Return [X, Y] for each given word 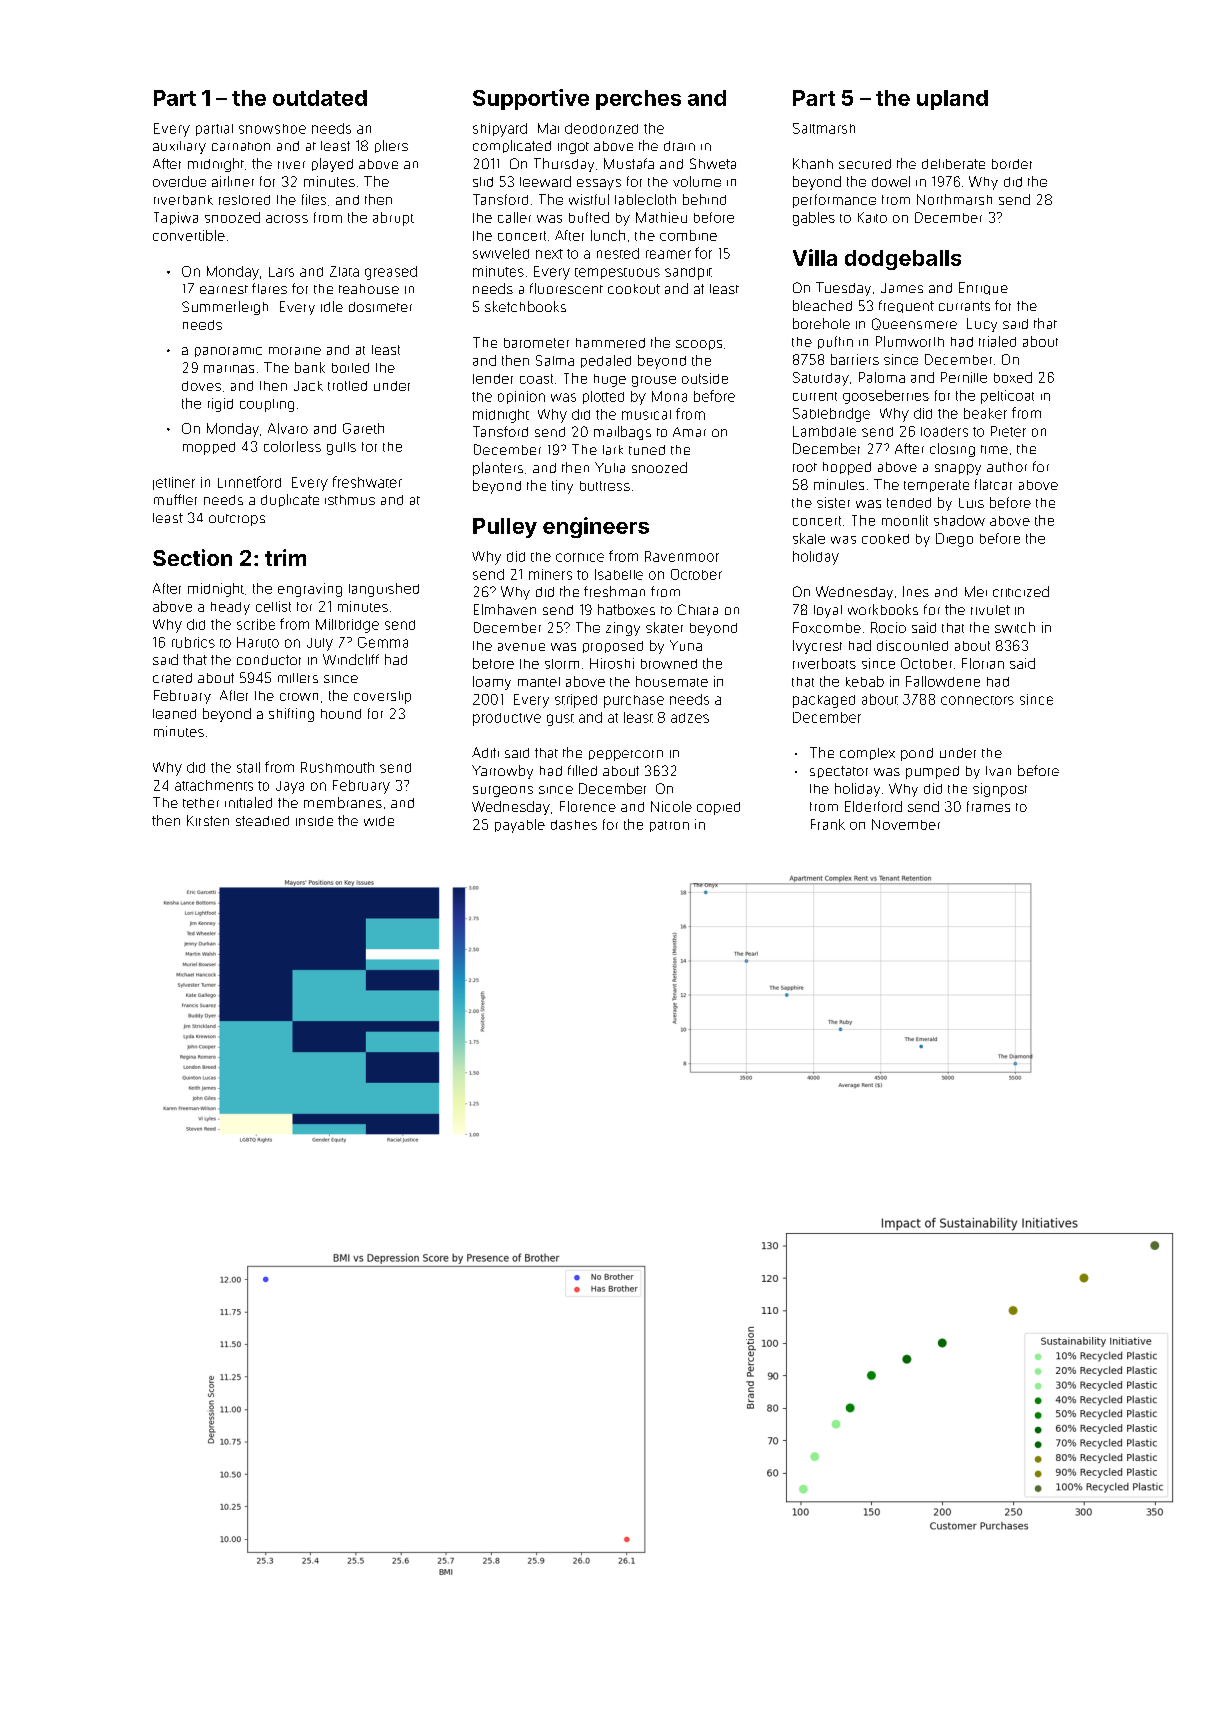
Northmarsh [954, 199]
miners [550, 574]
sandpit [688, 273]
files [314, 199]
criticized [1021, 591]
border [1012, 164]
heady [230, 608]
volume [697, 181]
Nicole [671, 806]
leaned [174, 714]
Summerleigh [225, 308]
